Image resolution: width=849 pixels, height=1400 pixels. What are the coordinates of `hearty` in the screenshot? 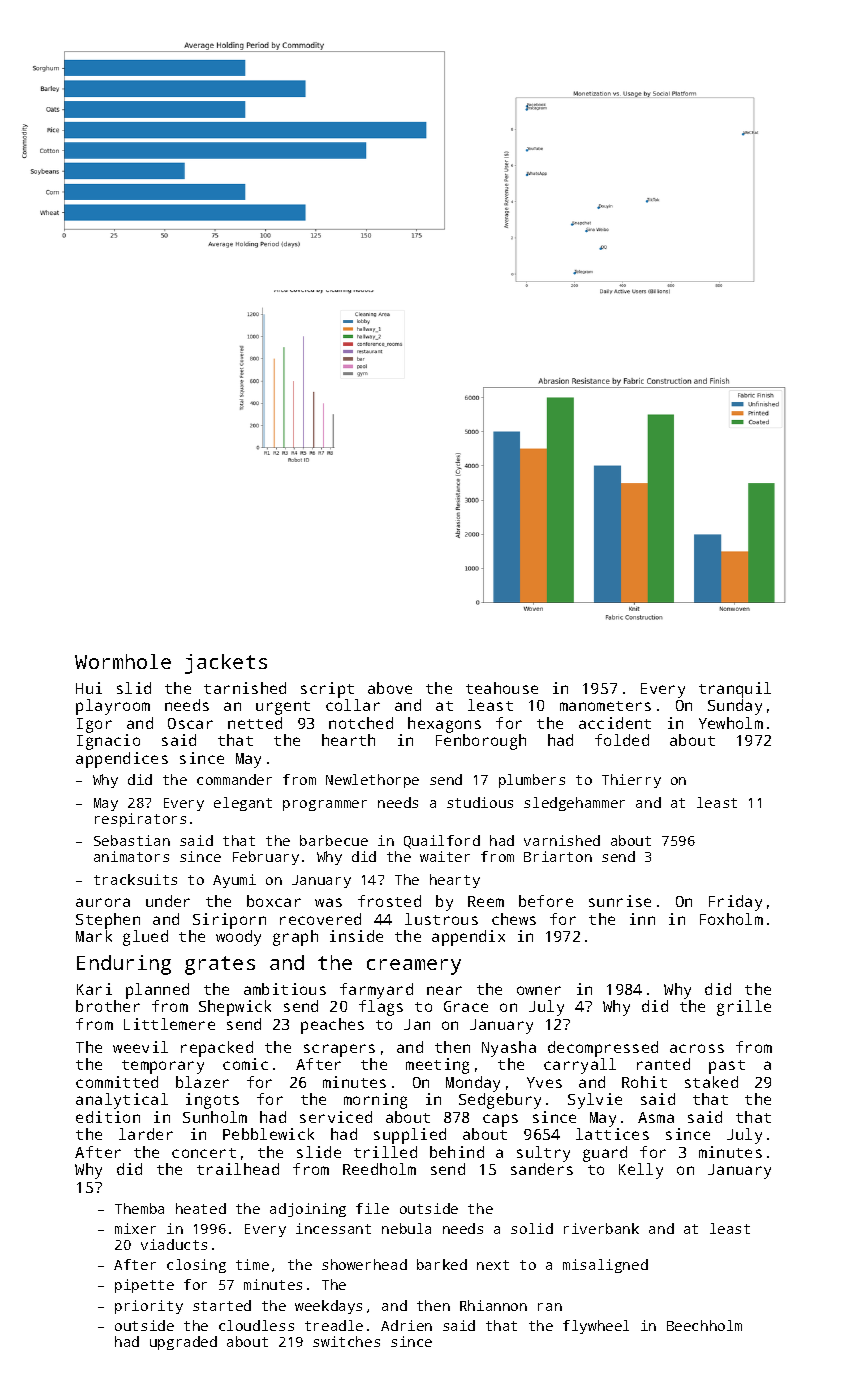 It's located at (455, 881).
